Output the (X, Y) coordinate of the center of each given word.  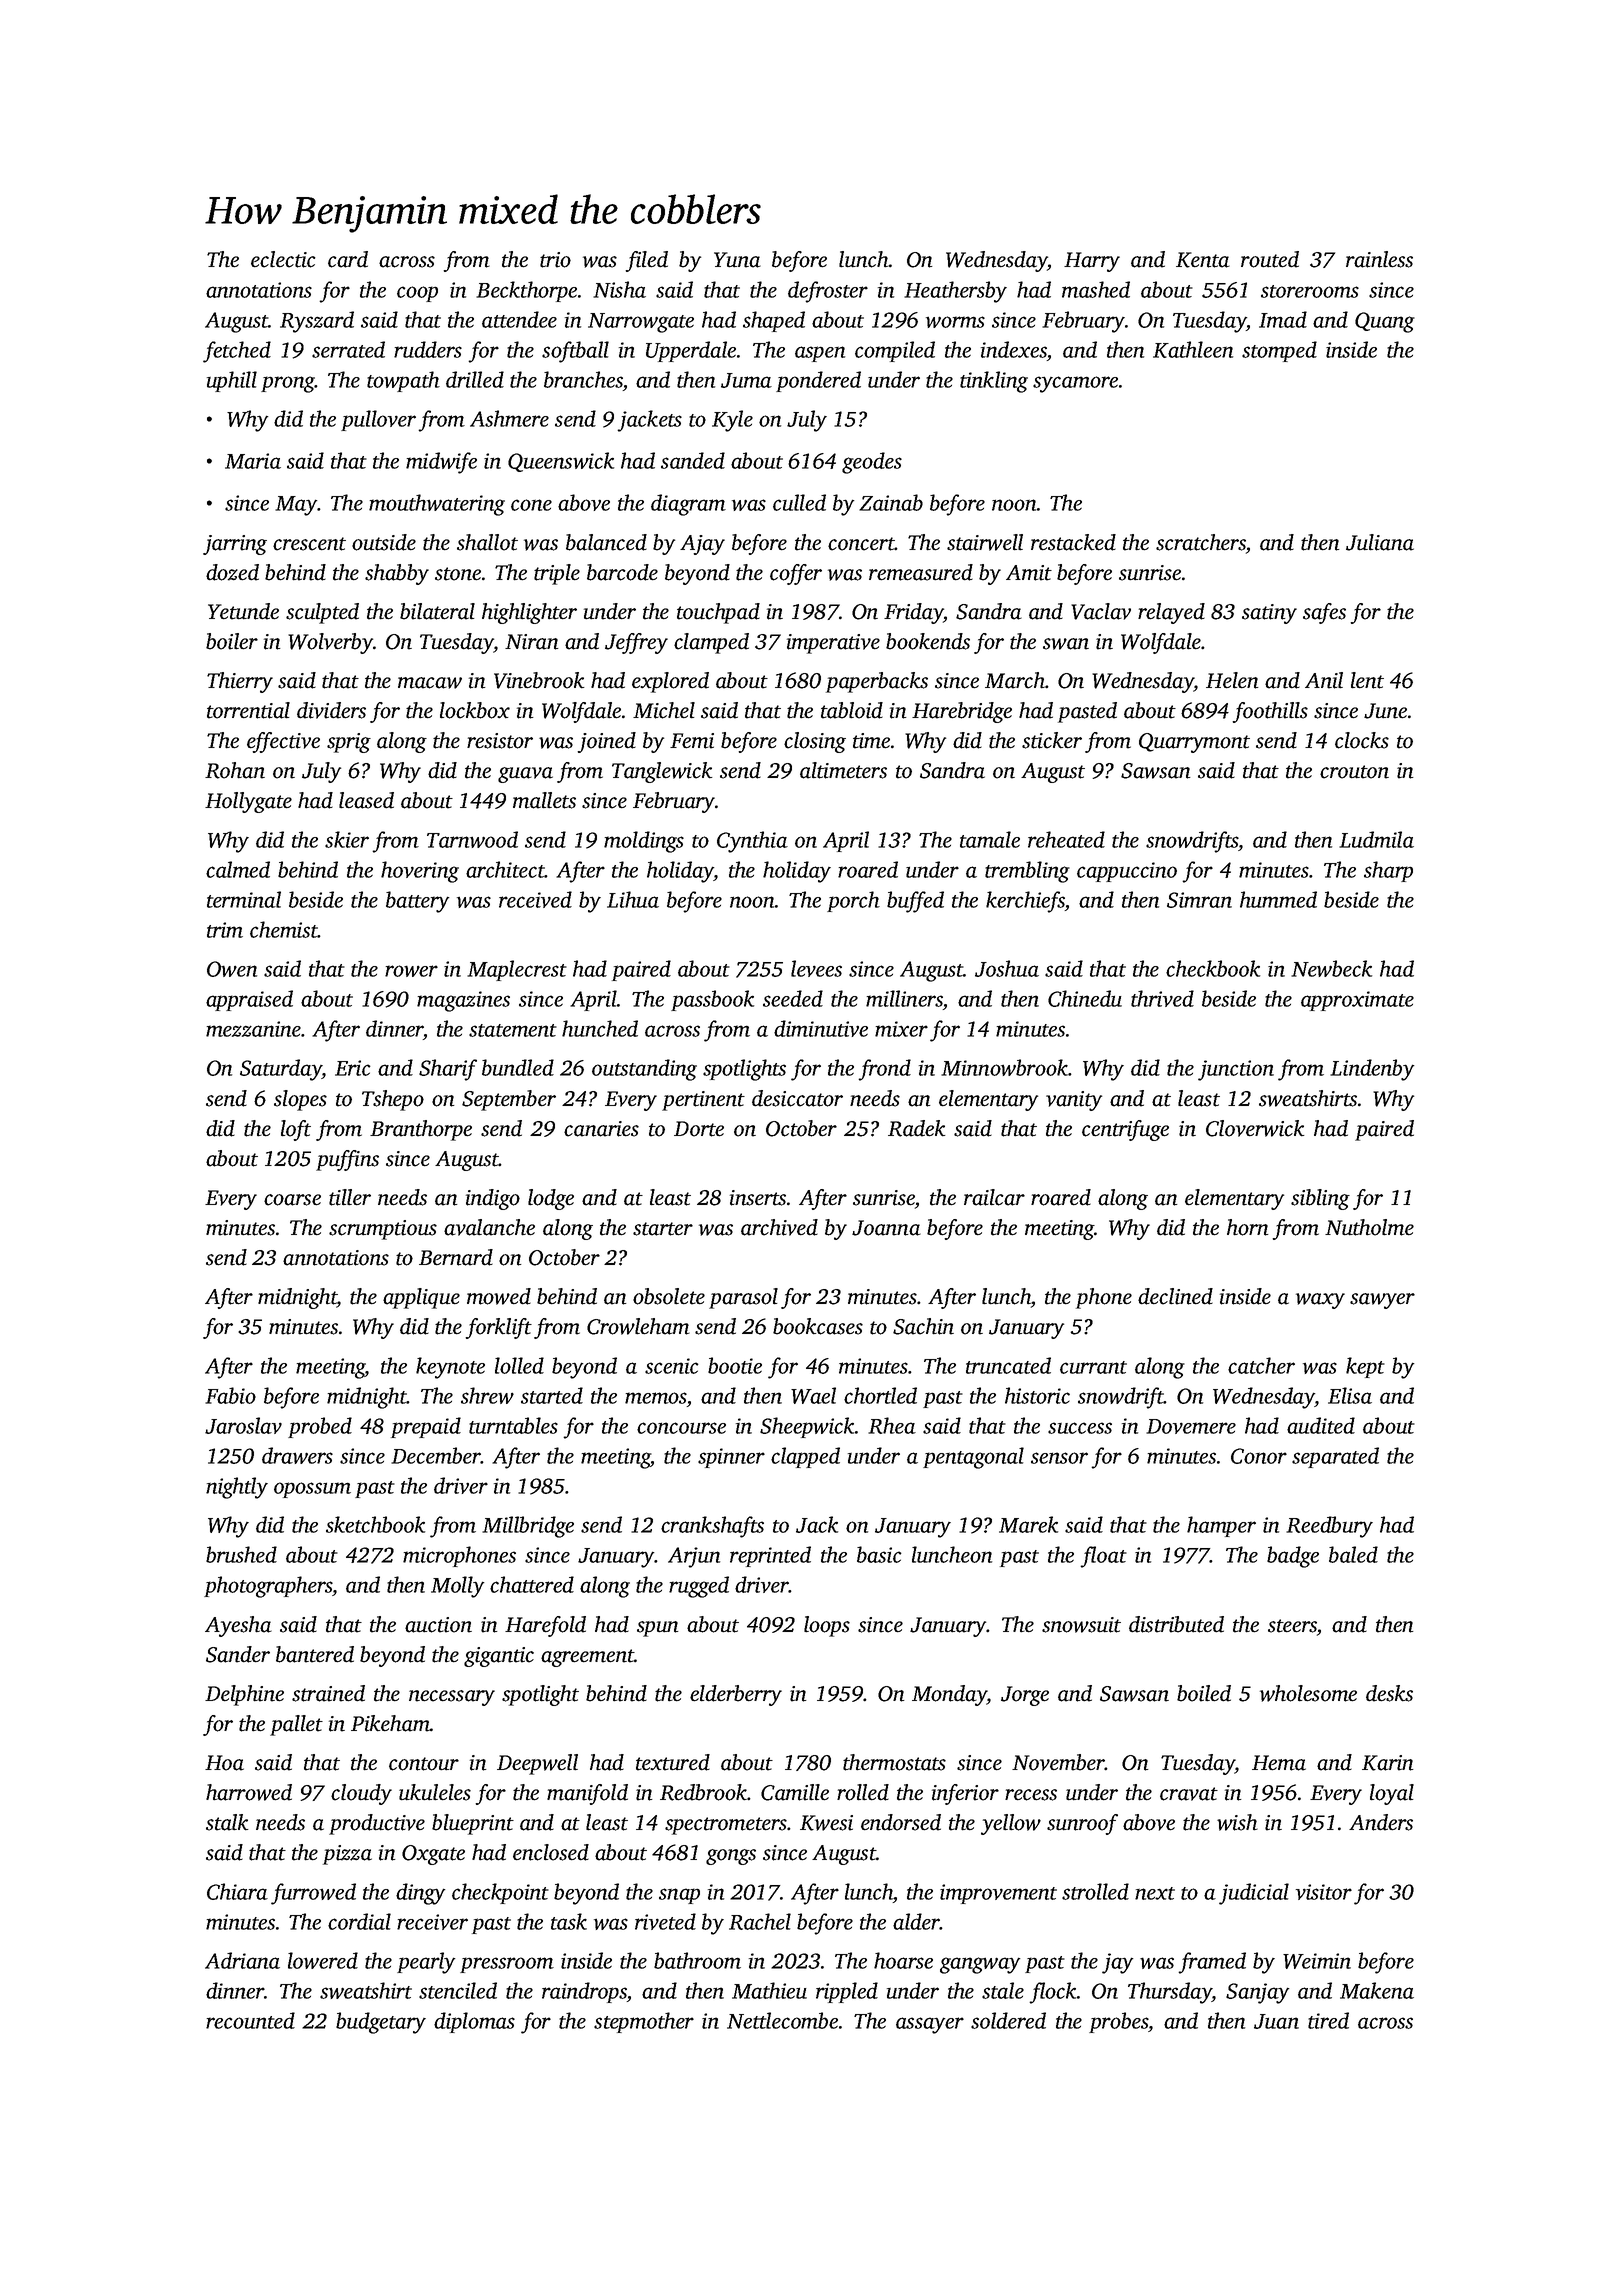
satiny (1269, 614)
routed (1270, 259)
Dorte (699, 1129)
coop (417, 294)
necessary (452, 1698)
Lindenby (1372, 1070)
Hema (1279, 1763)
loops (827, 1626)
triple (557, 574)
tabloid (852, 710)
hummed (1278, 899)
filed (646, 261)
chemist (284, 929)
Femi (692, 741)
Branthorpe (421, 1130)
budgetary (381, 2023)
